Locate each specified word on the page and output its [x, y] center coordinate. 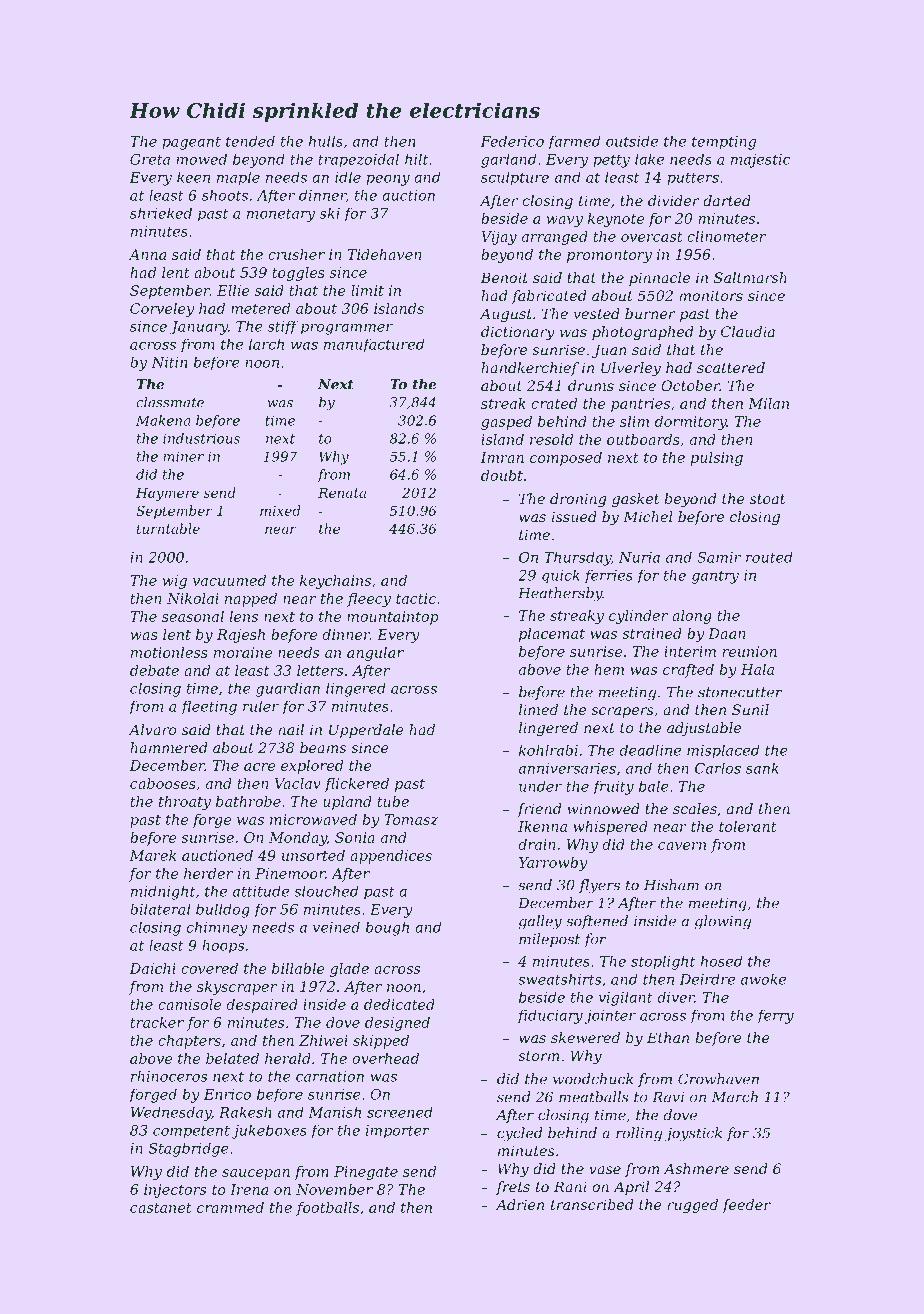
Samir [719, 557]
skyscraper [237, 988]
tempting [724, 143]
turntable [168, 528]
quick [561, 576]
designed [397, 1024]
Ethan [668, 1037]
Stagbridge [189, 1149]
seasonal [193, 616]
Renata [342, 493]
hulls [326, 141]
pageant [191, 143]
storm [538, 1056]
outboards [643, 439]
